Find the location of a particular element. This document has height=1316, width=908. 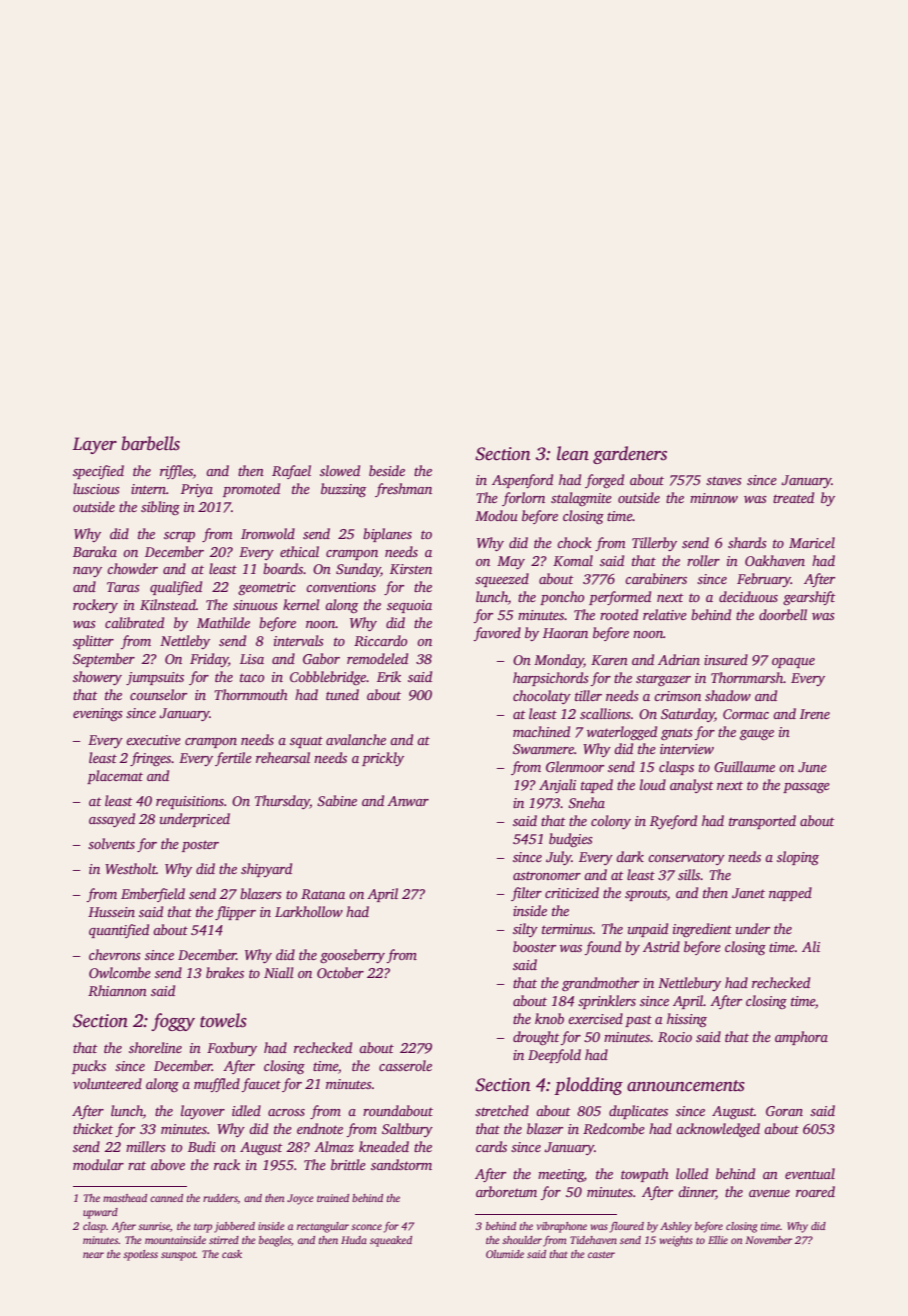

fertile is located at coordinates (233, 759).
